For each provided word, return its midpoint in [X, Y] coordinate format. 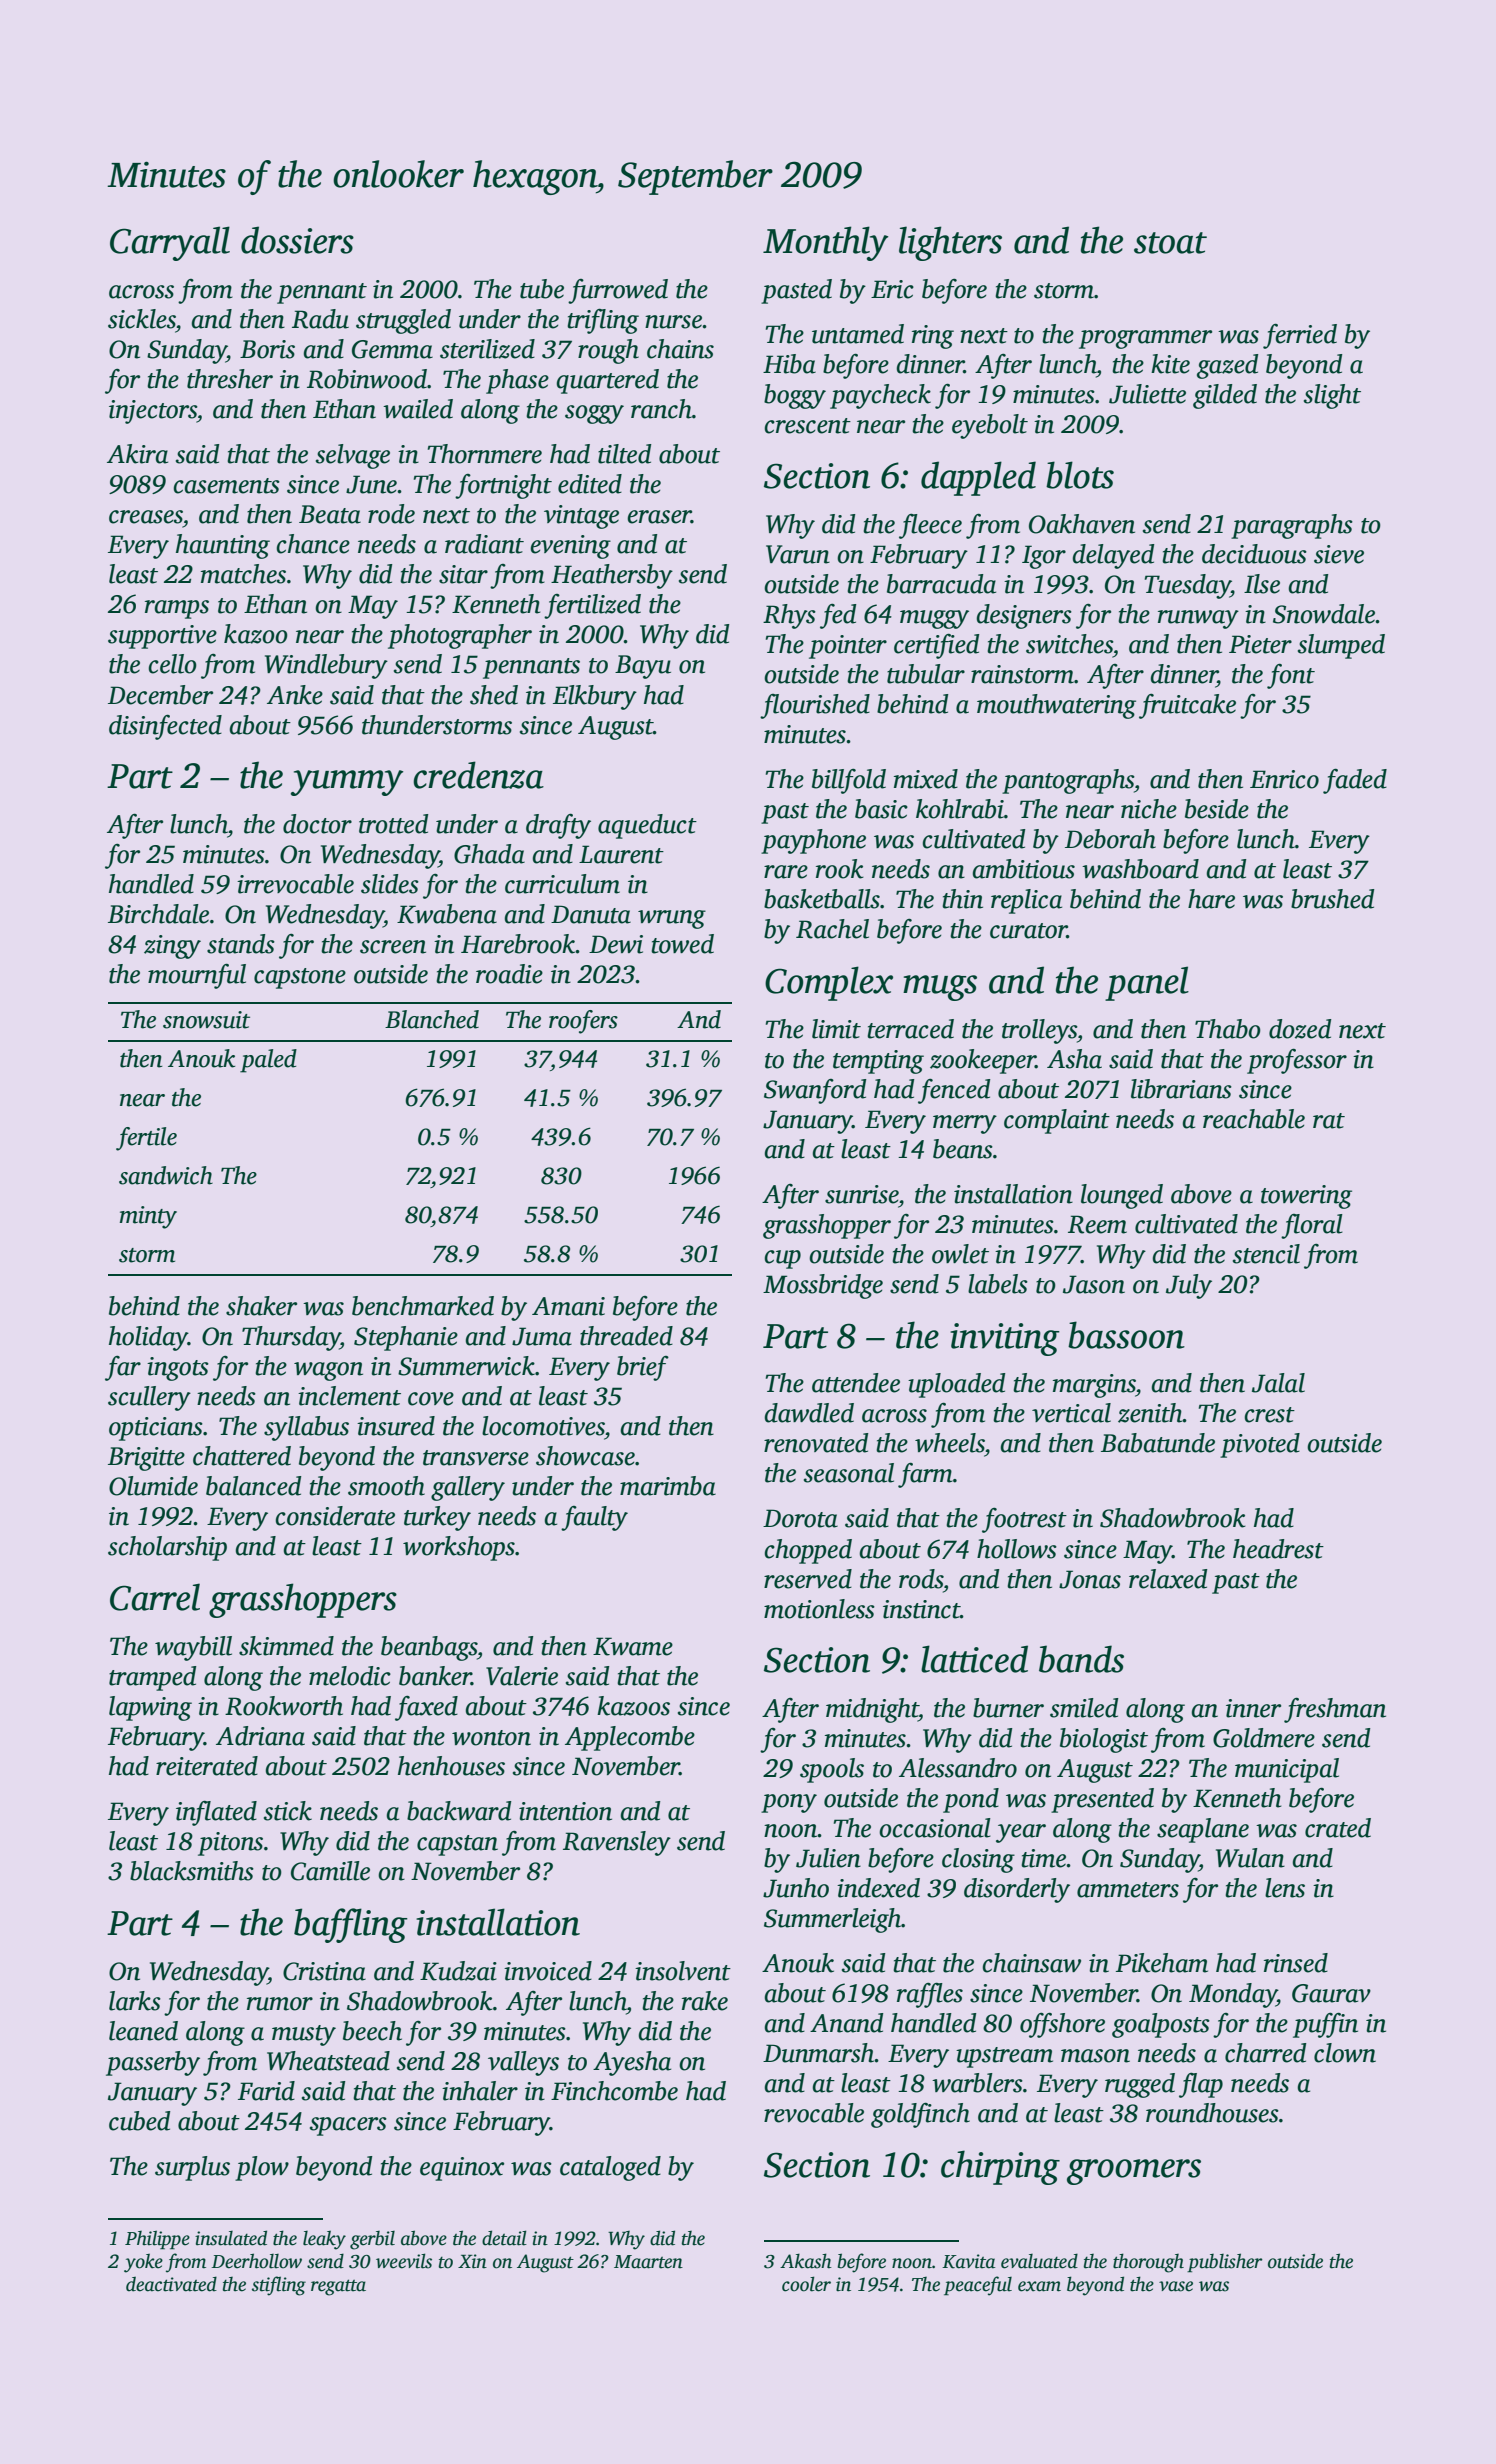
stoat [1170, 243]
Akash [806, 2261]
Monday [1233, 1995]
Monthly [825, 243]
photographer [460, 636]
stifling [279, 2286]
